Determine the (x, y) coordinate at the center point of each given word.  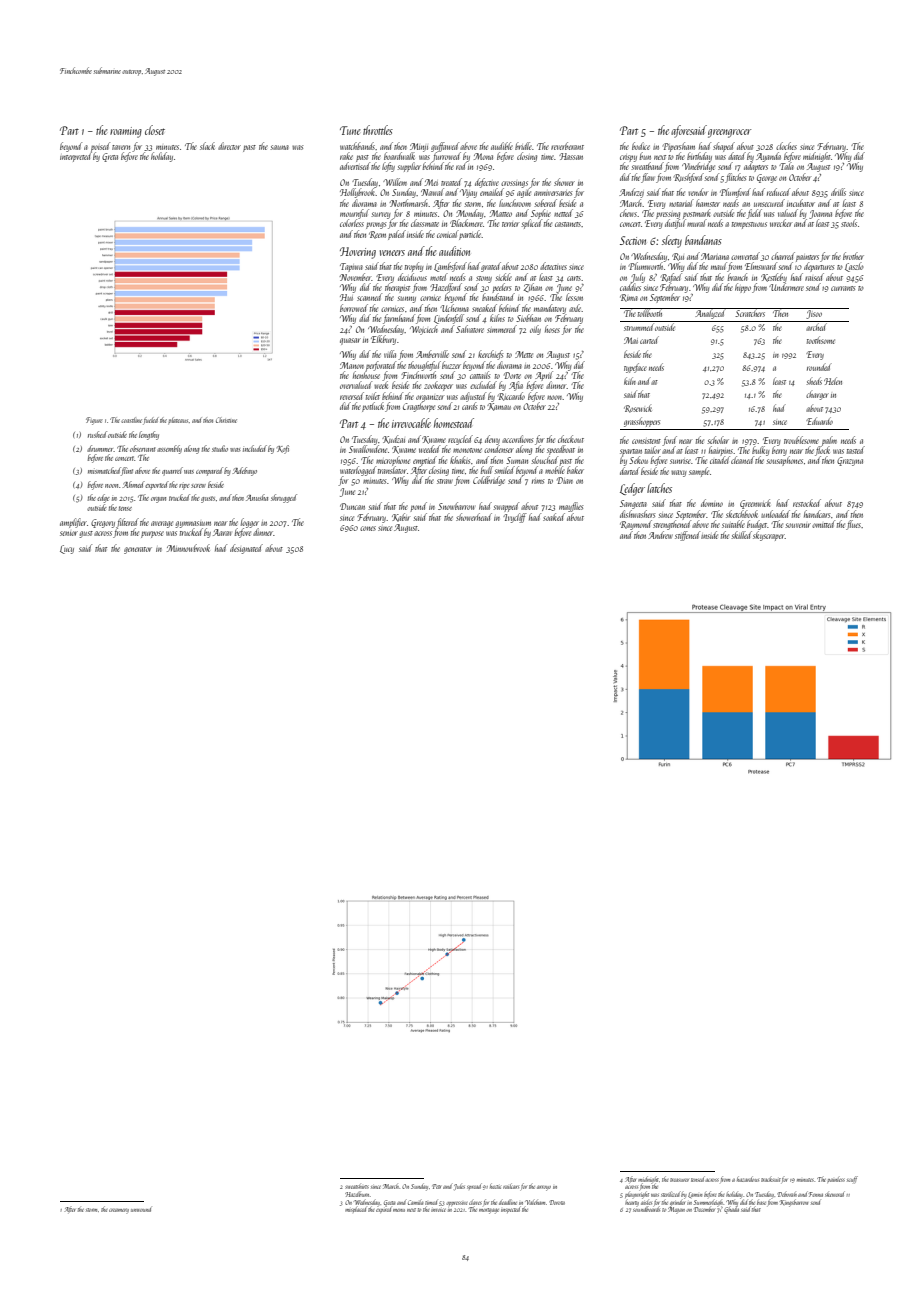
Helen (833, 381)
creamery (119, 1211)
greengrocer (729, 133)
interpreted (76, 157)
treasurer (679, 1180)
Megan (676, 1210)
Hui (346, 297)
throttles (378, 130)
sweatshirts (357, 1187)
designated (246, 549)
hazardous (748, 1179)
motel (439, 277)
